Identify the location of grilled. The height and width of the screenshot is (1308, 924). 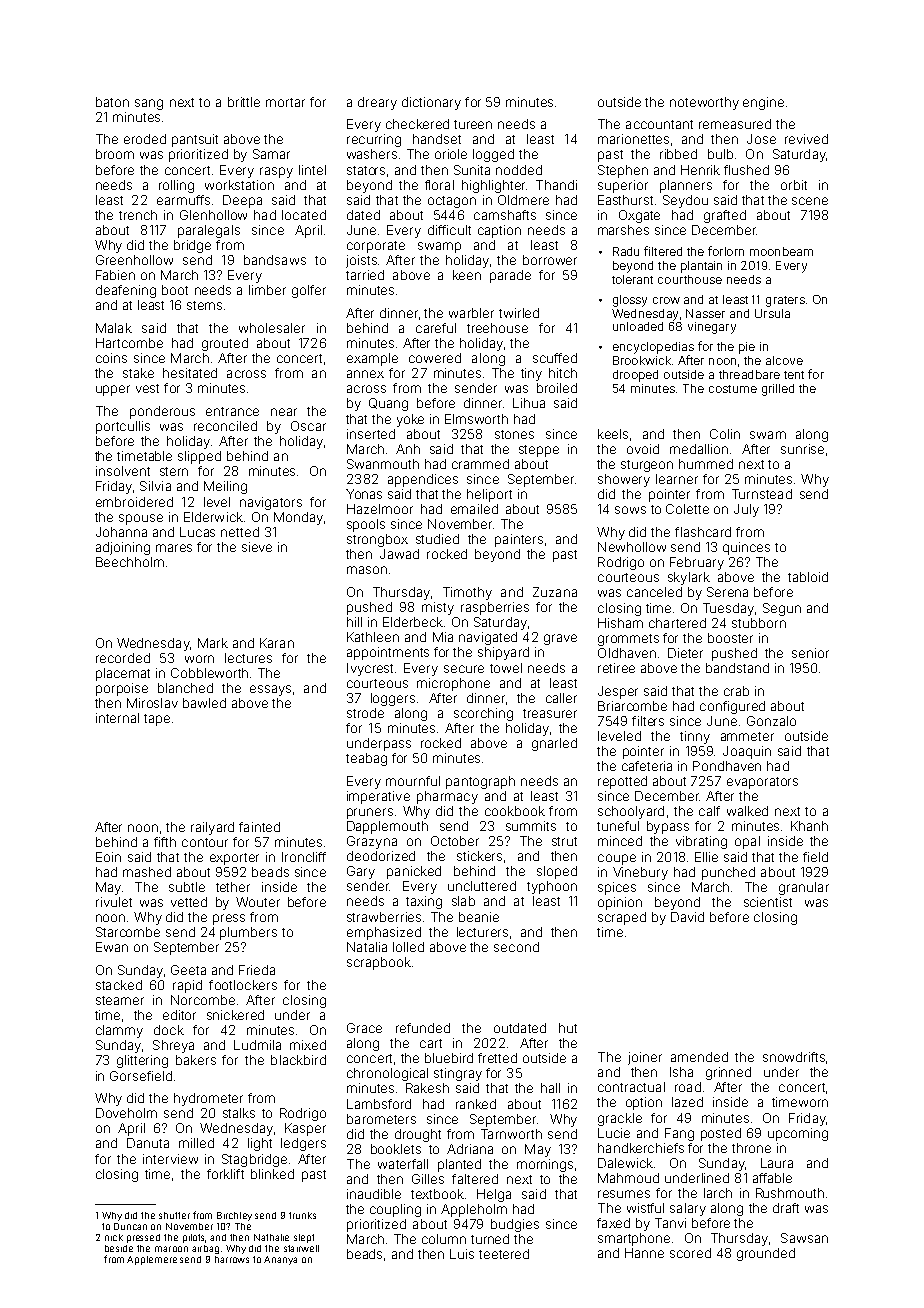
(778, 390).
